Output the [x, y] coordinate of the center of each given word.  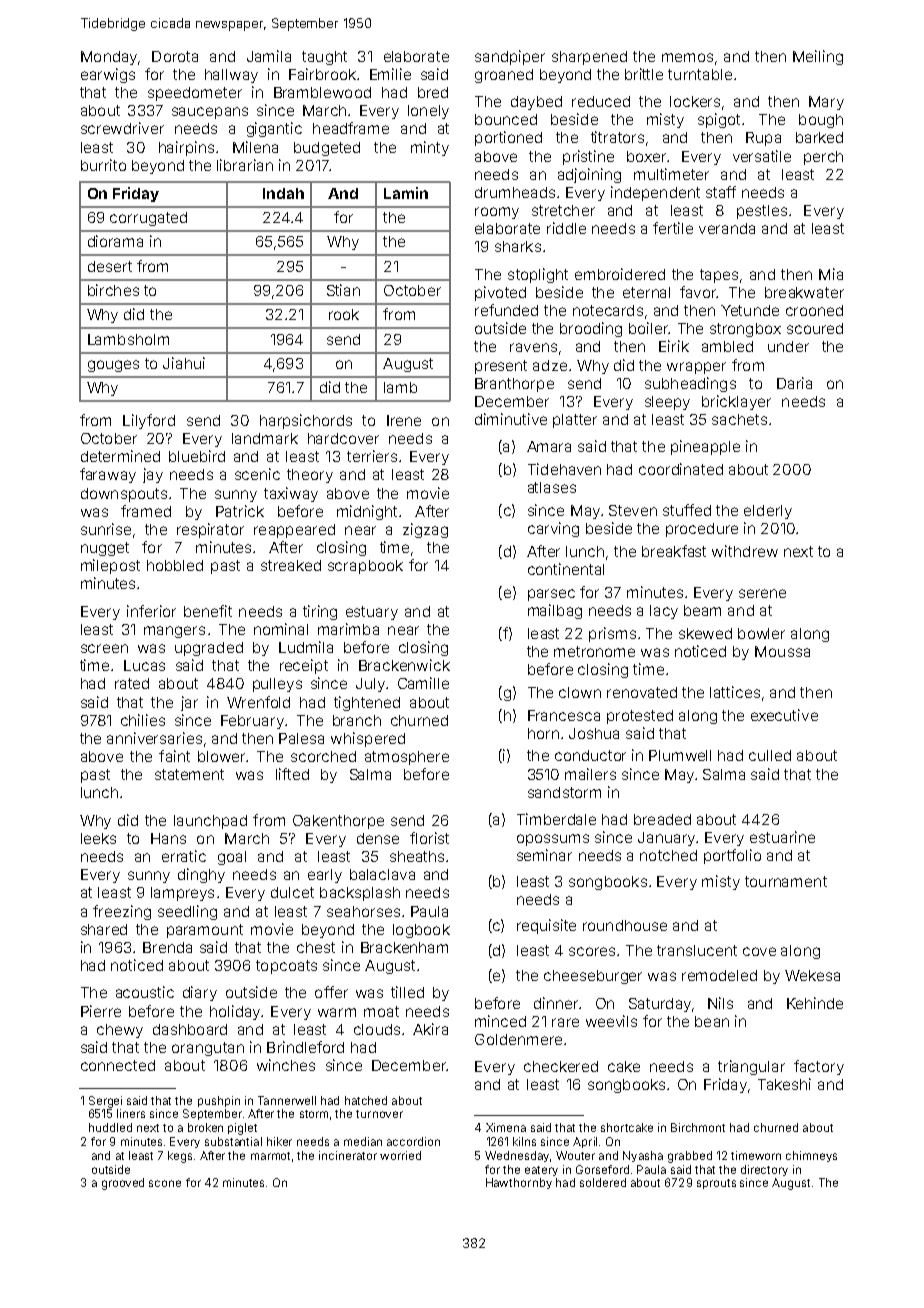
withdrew [745, 551]
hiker [279, 1141]
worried [400, 1155]
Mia [831, 274]
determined [120, 456]
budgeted [327, 149]
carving [553, 529]
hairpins [186, 148]
